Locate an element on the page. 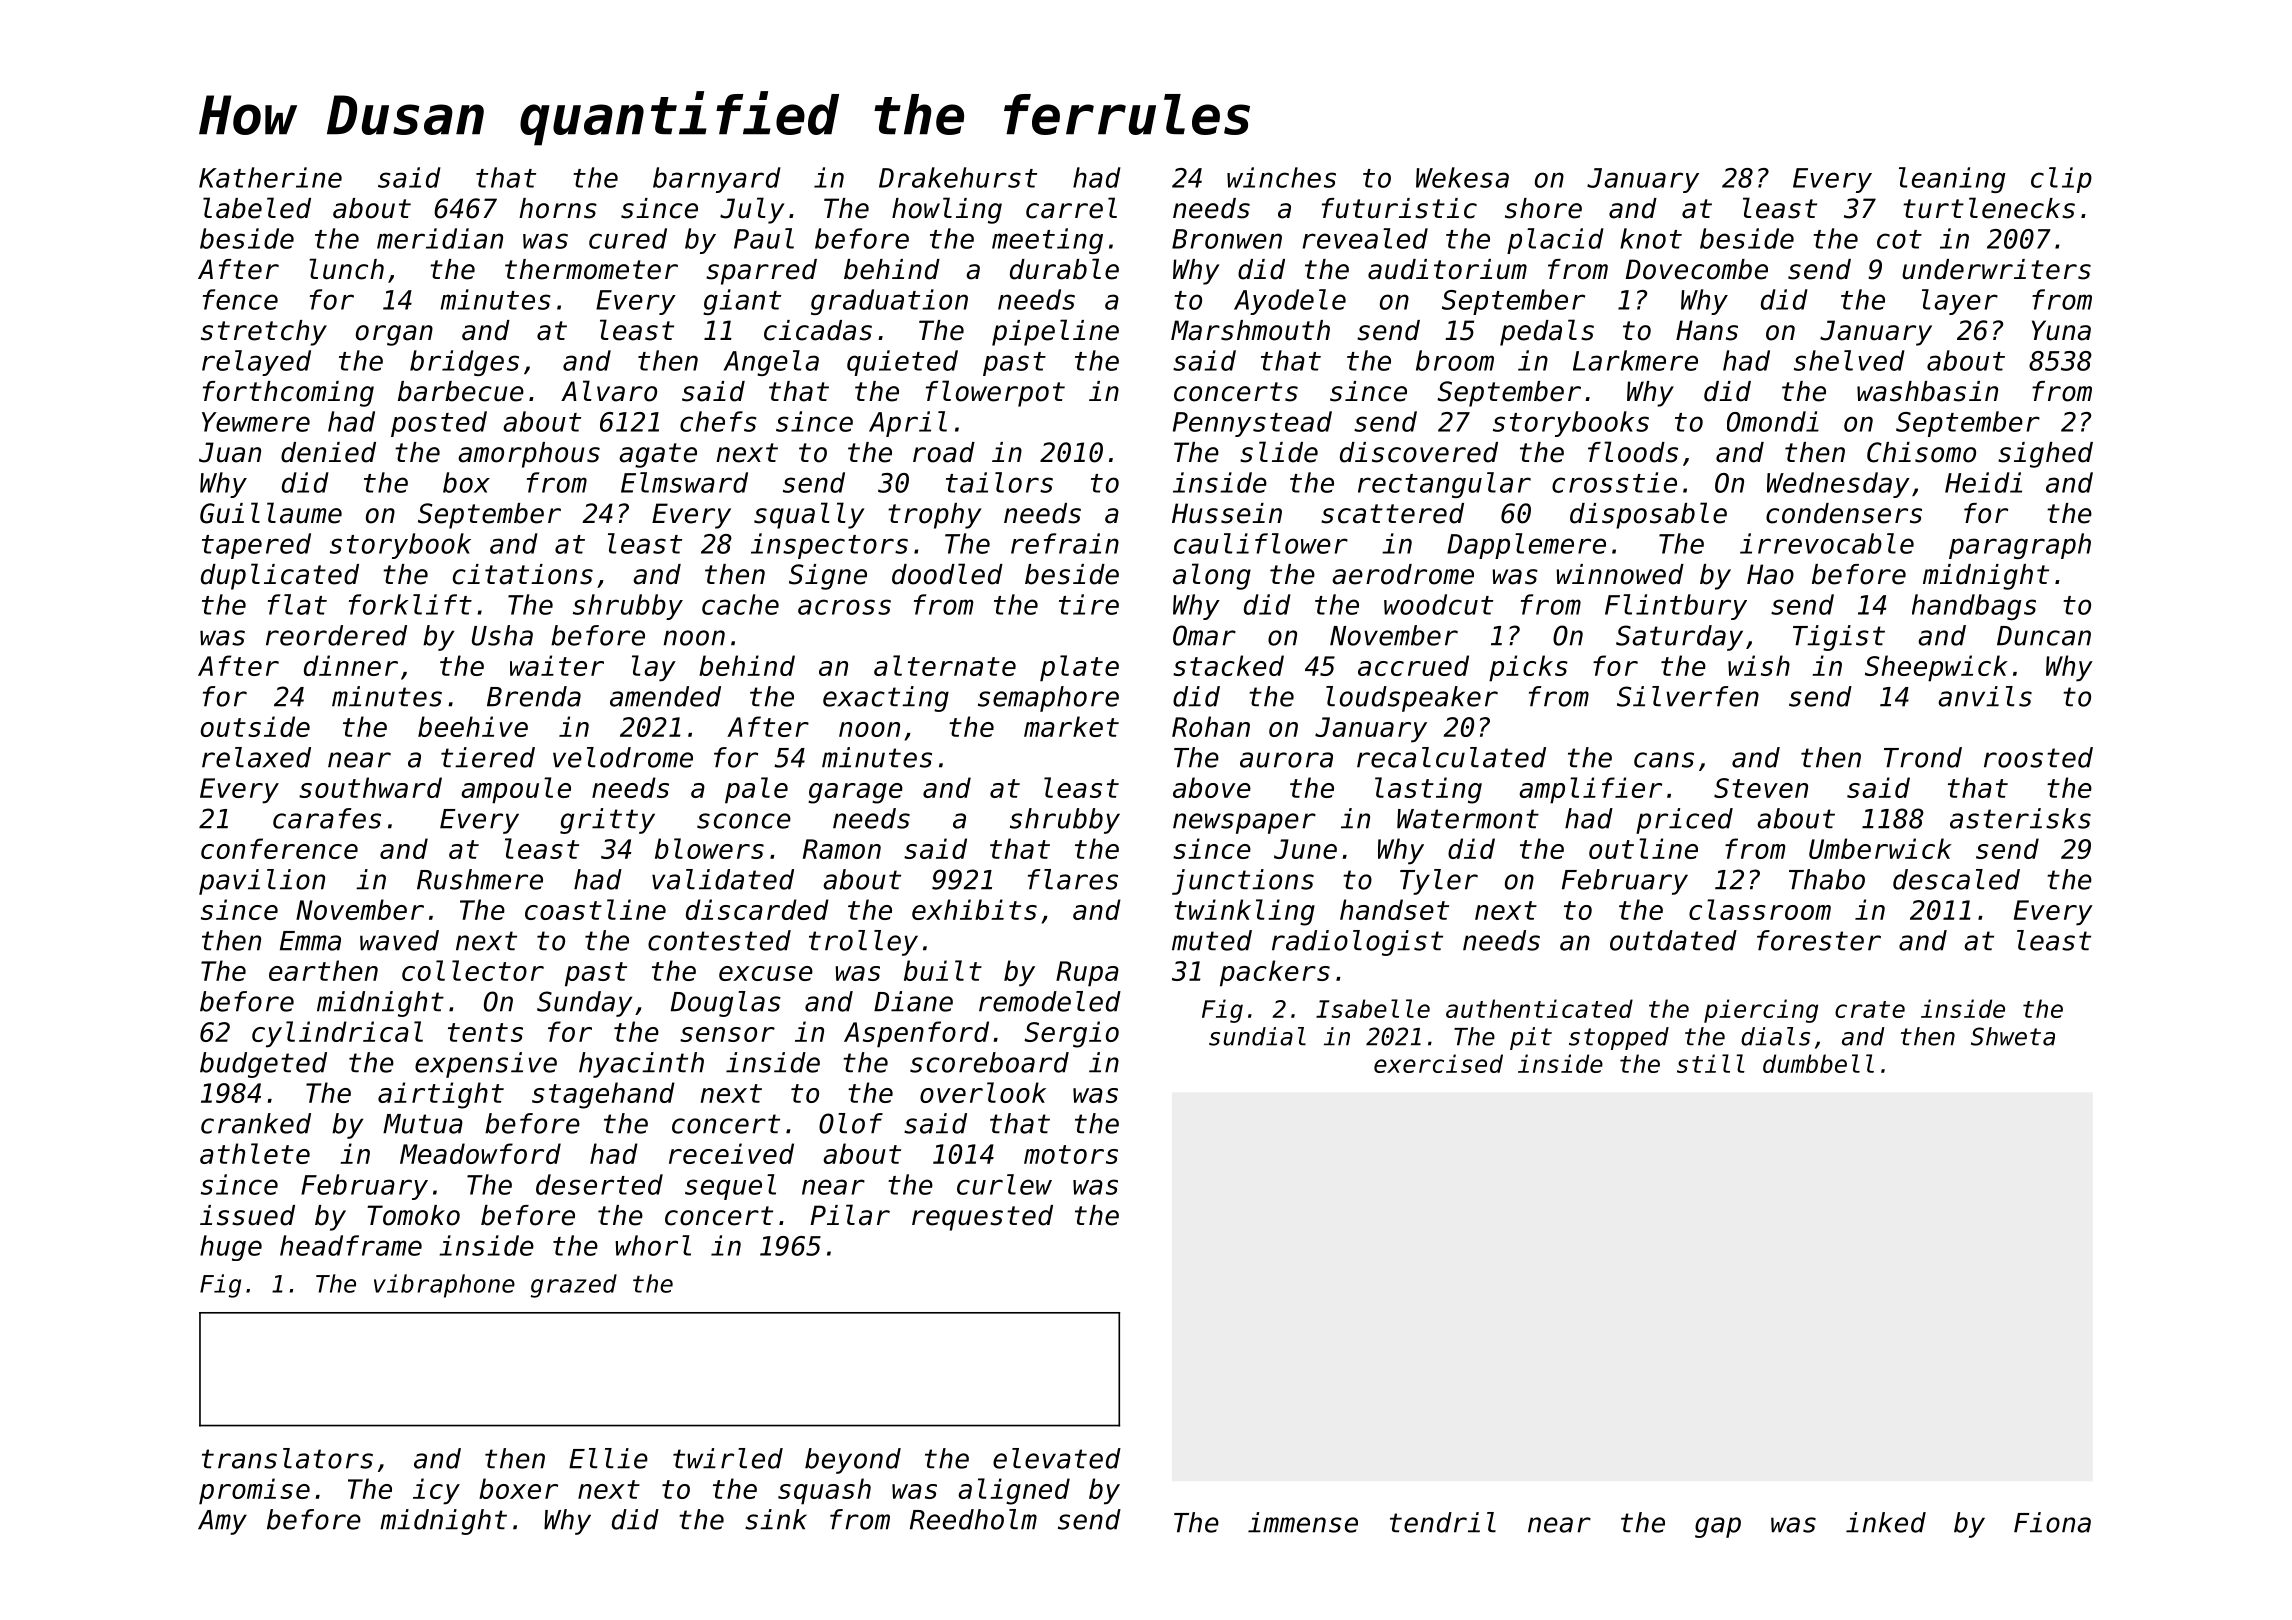 The width and height of the page is (2292, 1620). waiter is located at coordinates (557, 665).
